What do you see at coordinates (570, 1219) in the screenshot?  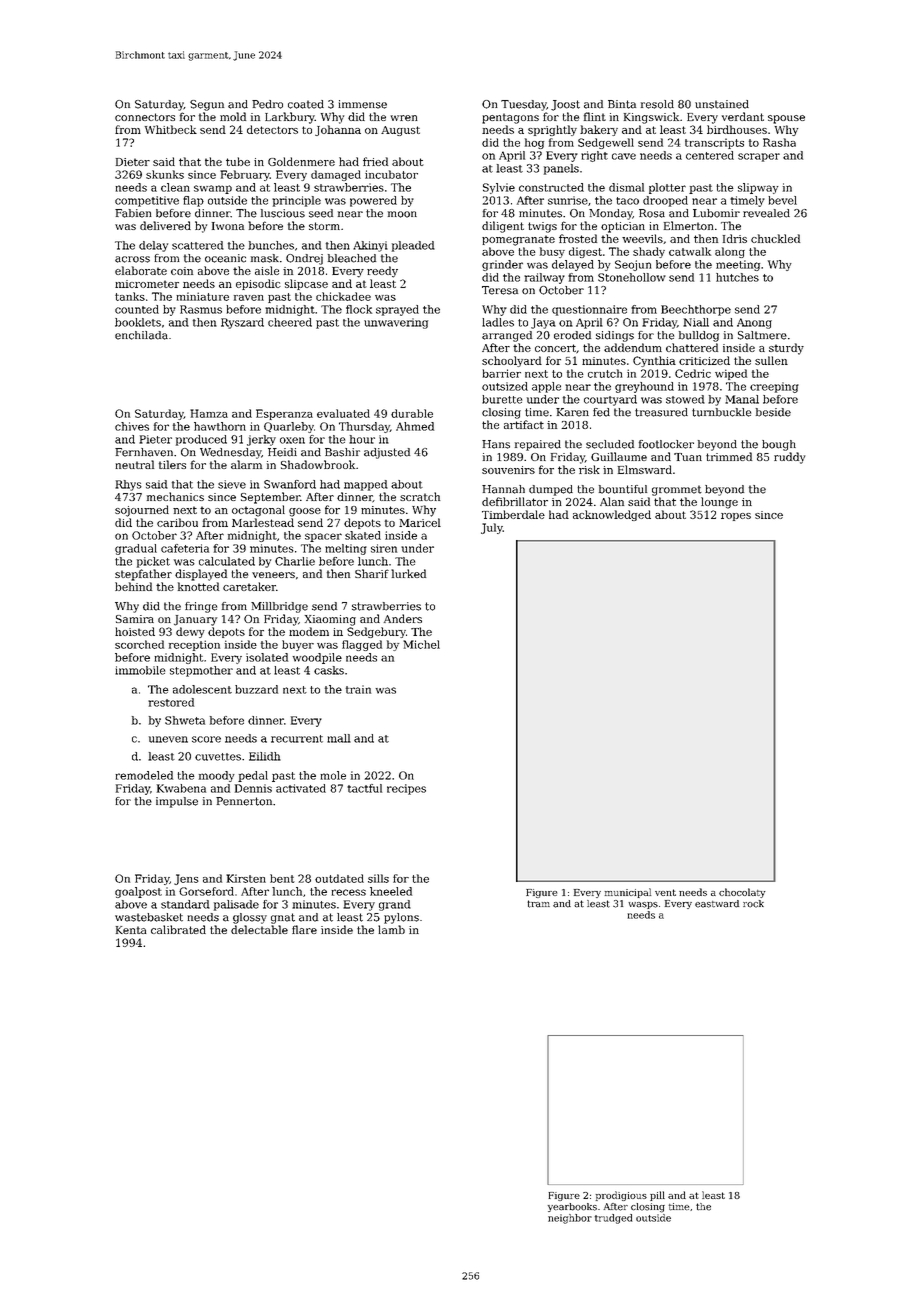 I see `neighbor` at bounding box center [570, 1219].
